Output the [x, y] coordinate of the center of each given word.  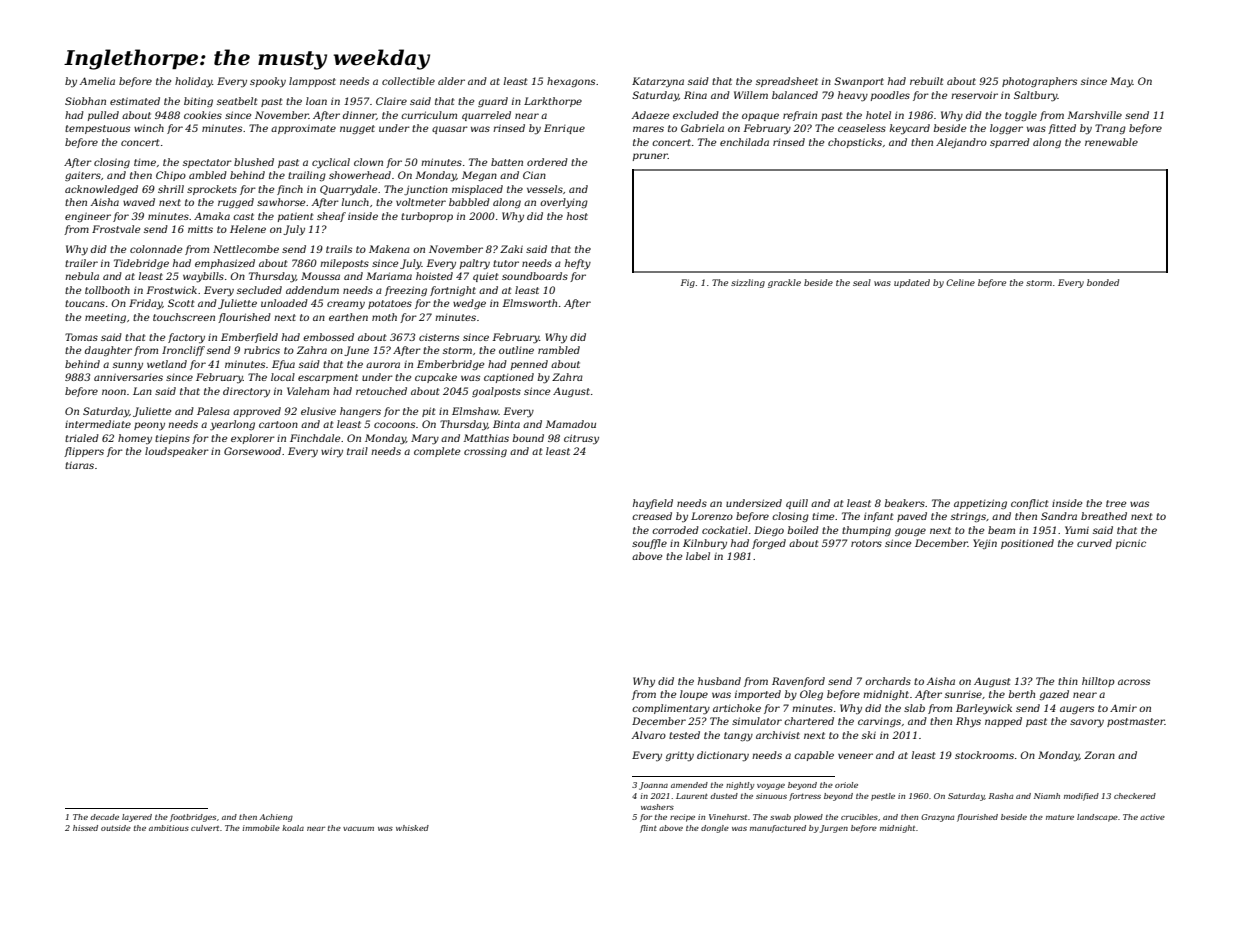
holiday [193, 82]
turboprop [427, 217]
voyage [771, 787]
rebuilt [926, 81]
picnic [1131, 544]
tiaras [79, 465]
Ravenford [798, 682]
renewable [1111, 142]
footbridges [193, 818]
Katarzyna [658, 82]
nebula [82, 276]
